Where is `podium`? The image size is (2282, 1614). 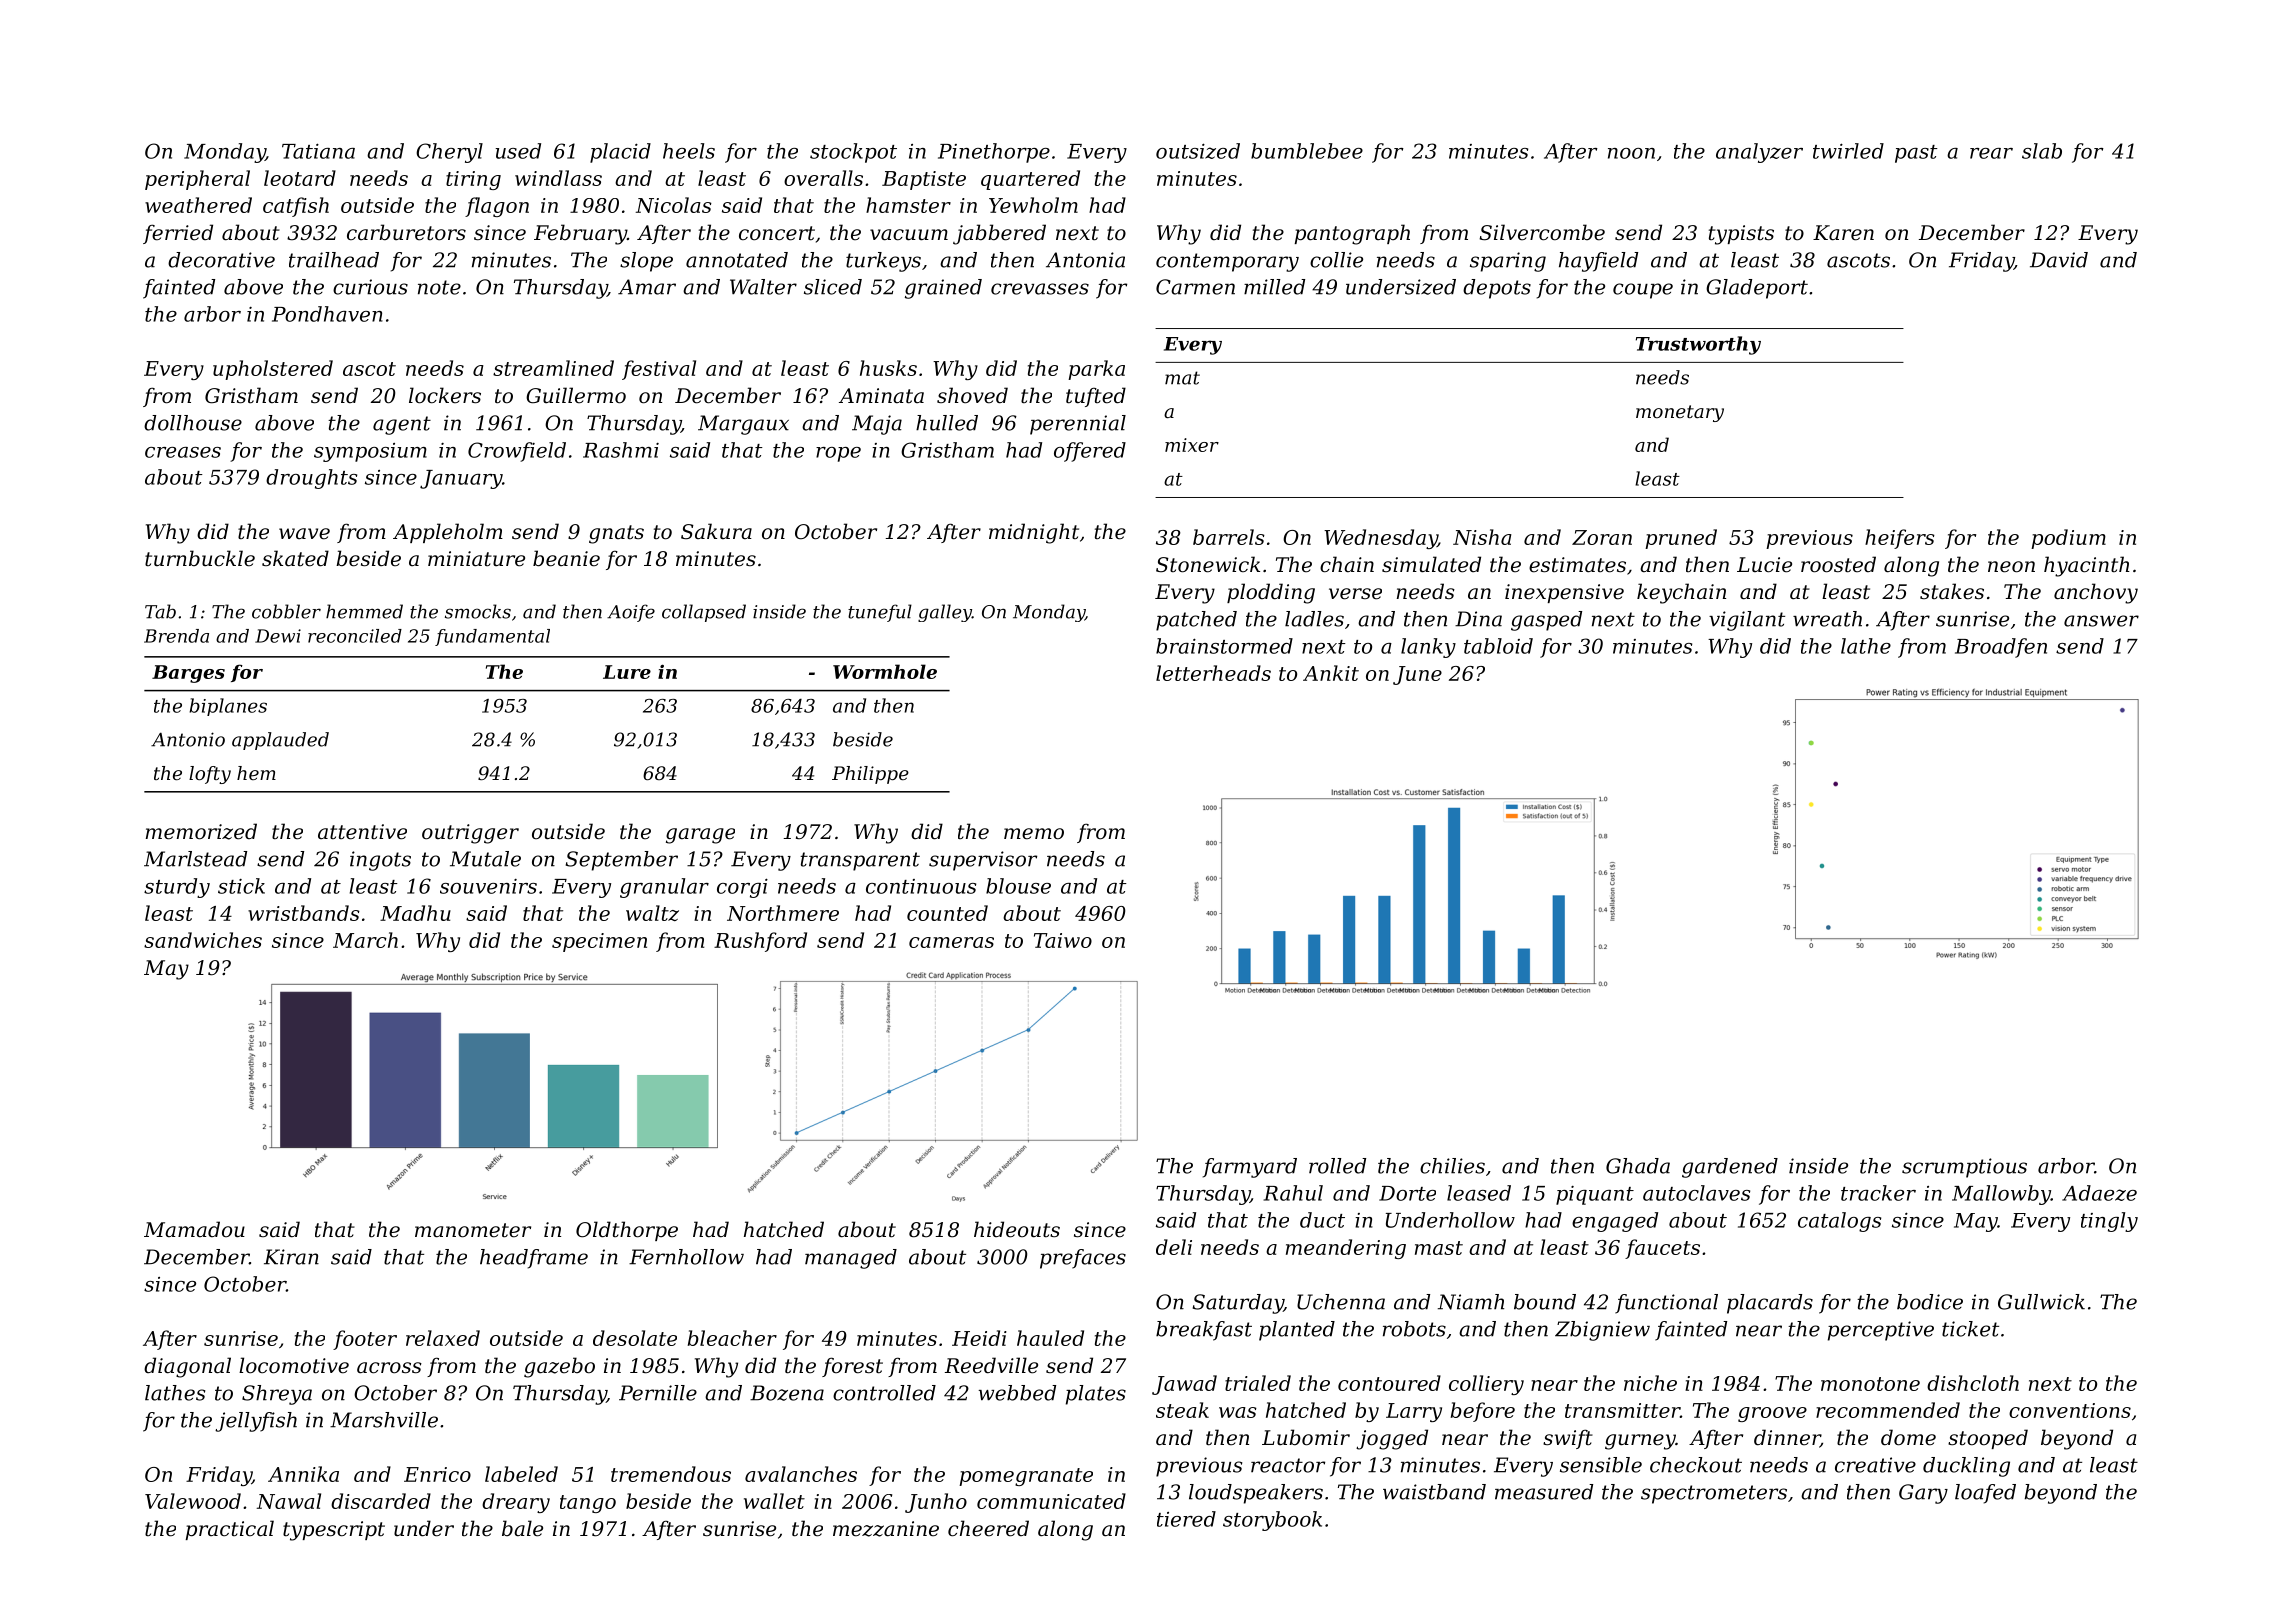
podium is located at coordinates (2068, 539).
